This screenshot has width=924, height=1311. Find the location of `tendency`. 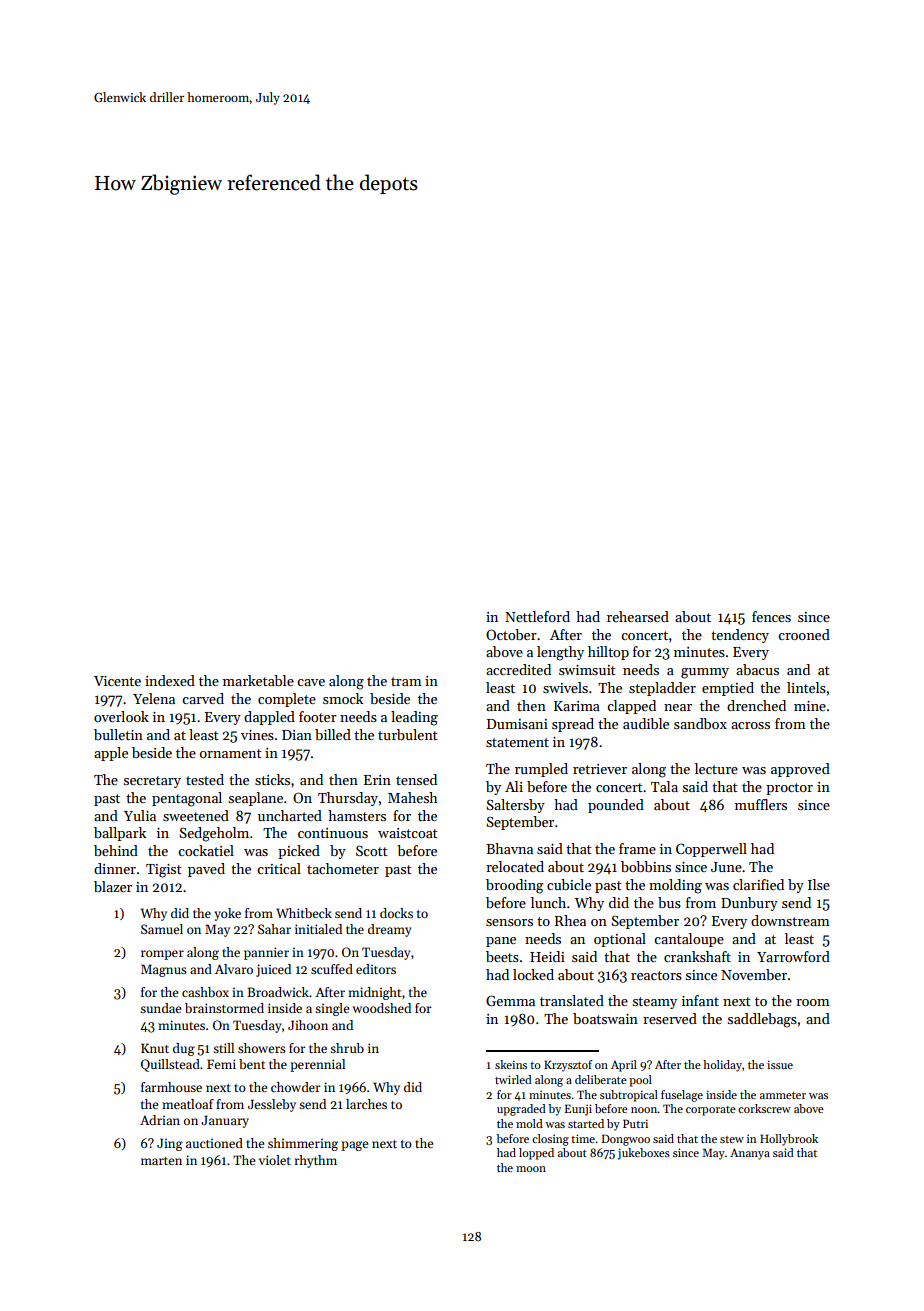

tendency is located at coordinates (740, 636).
